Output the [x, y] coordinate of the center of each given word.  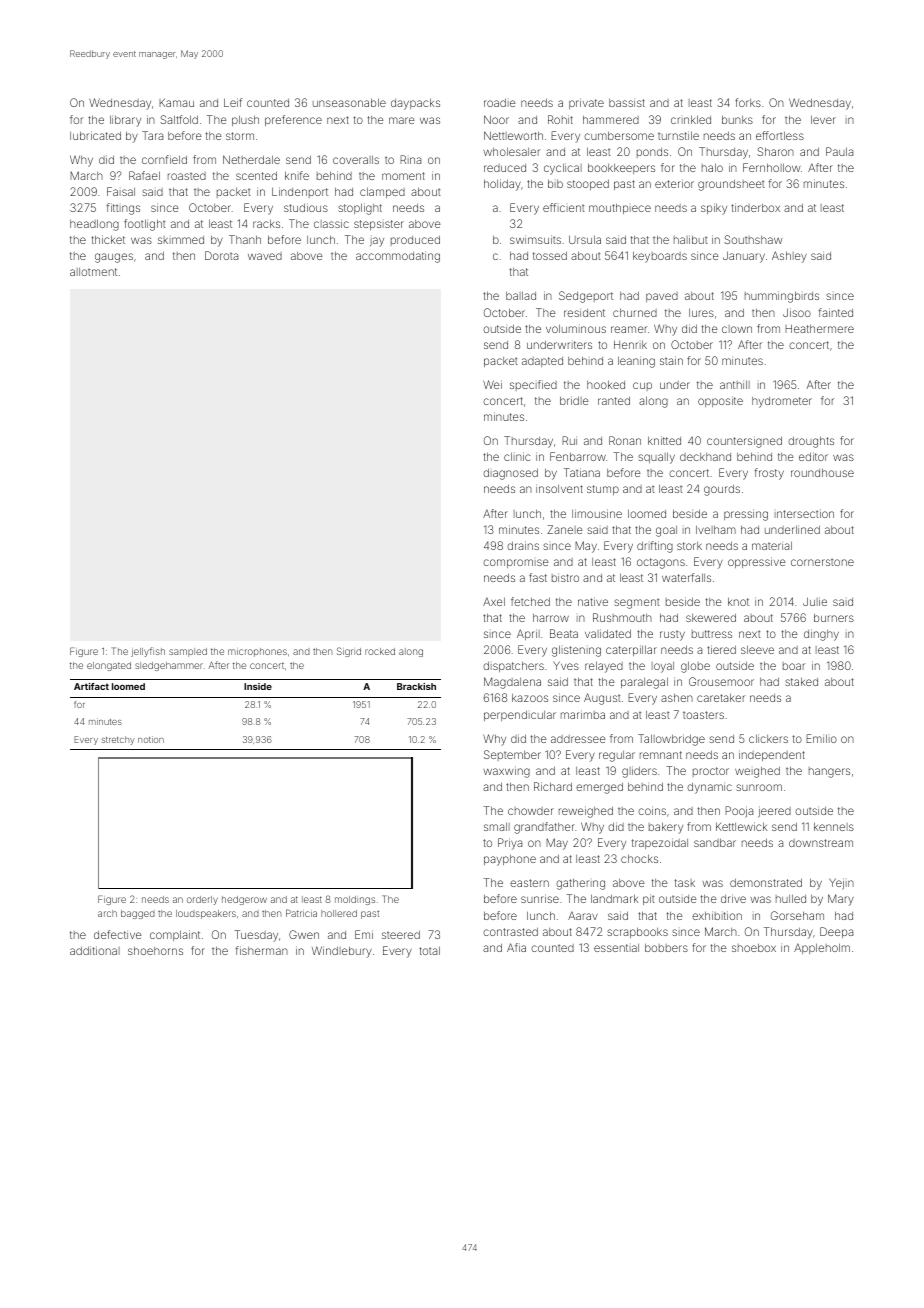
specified [533, 385]
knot [738, 601]
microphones [257, 652]
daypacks [415, 104]
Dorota [221, 255]
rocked [380, 651]
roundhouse [822, 472]
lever [823, 119]
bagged [138, 914]
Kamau [176, 102]
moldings [355, 900]
